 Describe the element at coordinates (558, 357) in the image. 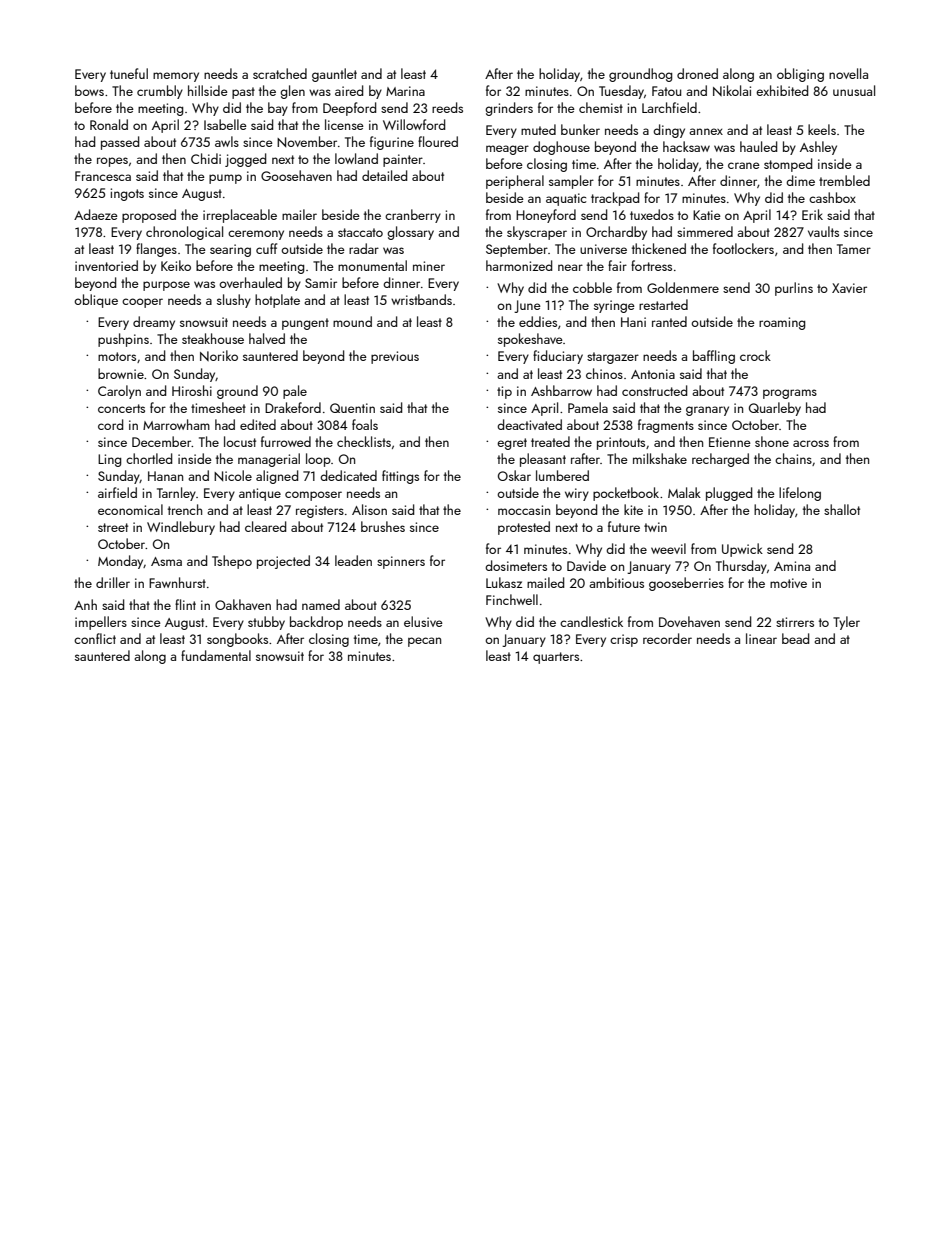

I see `fiduciary` at that location.
